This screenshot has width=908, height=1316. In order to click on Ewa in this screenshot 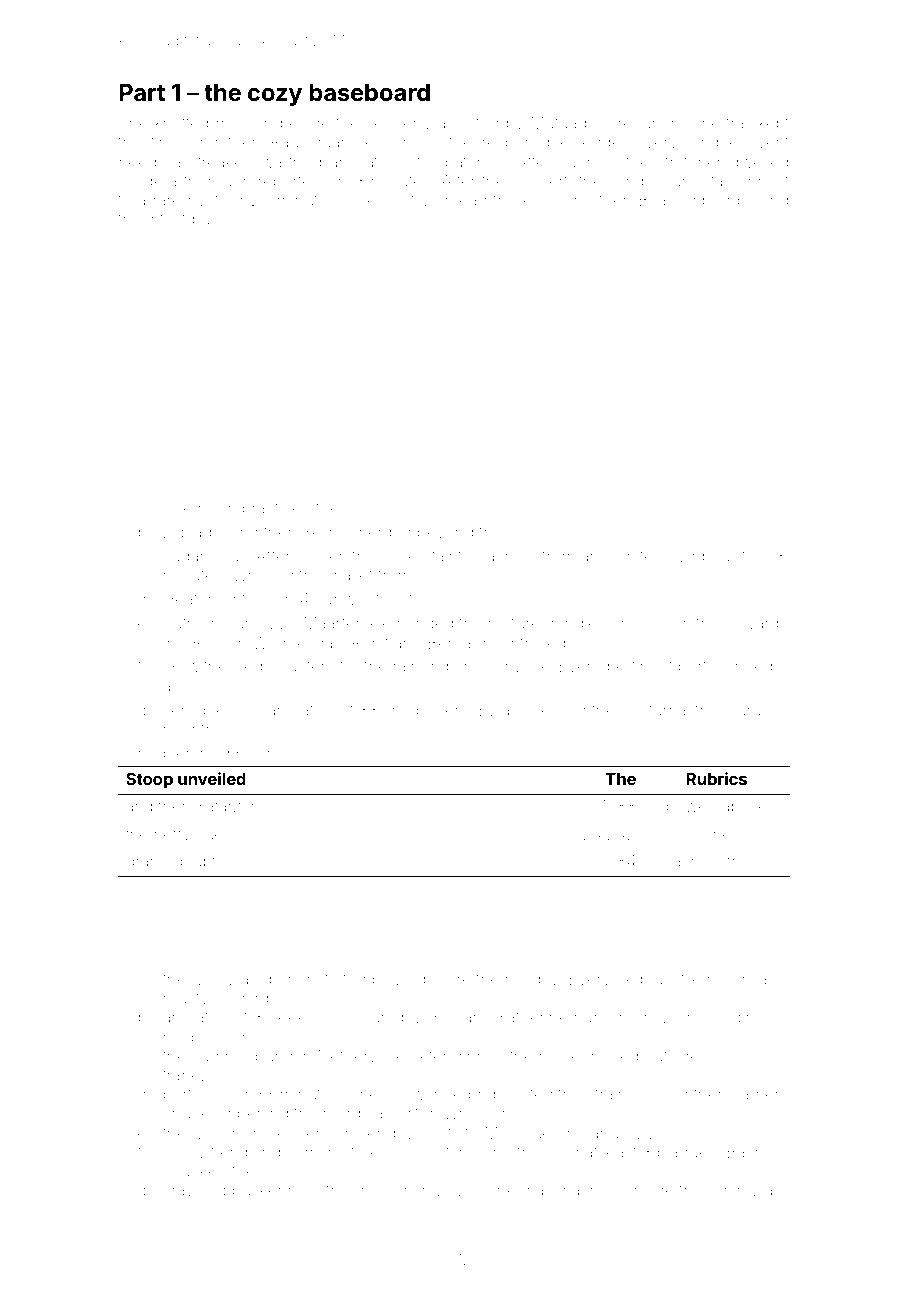, I will do `click(494, 709)`.
